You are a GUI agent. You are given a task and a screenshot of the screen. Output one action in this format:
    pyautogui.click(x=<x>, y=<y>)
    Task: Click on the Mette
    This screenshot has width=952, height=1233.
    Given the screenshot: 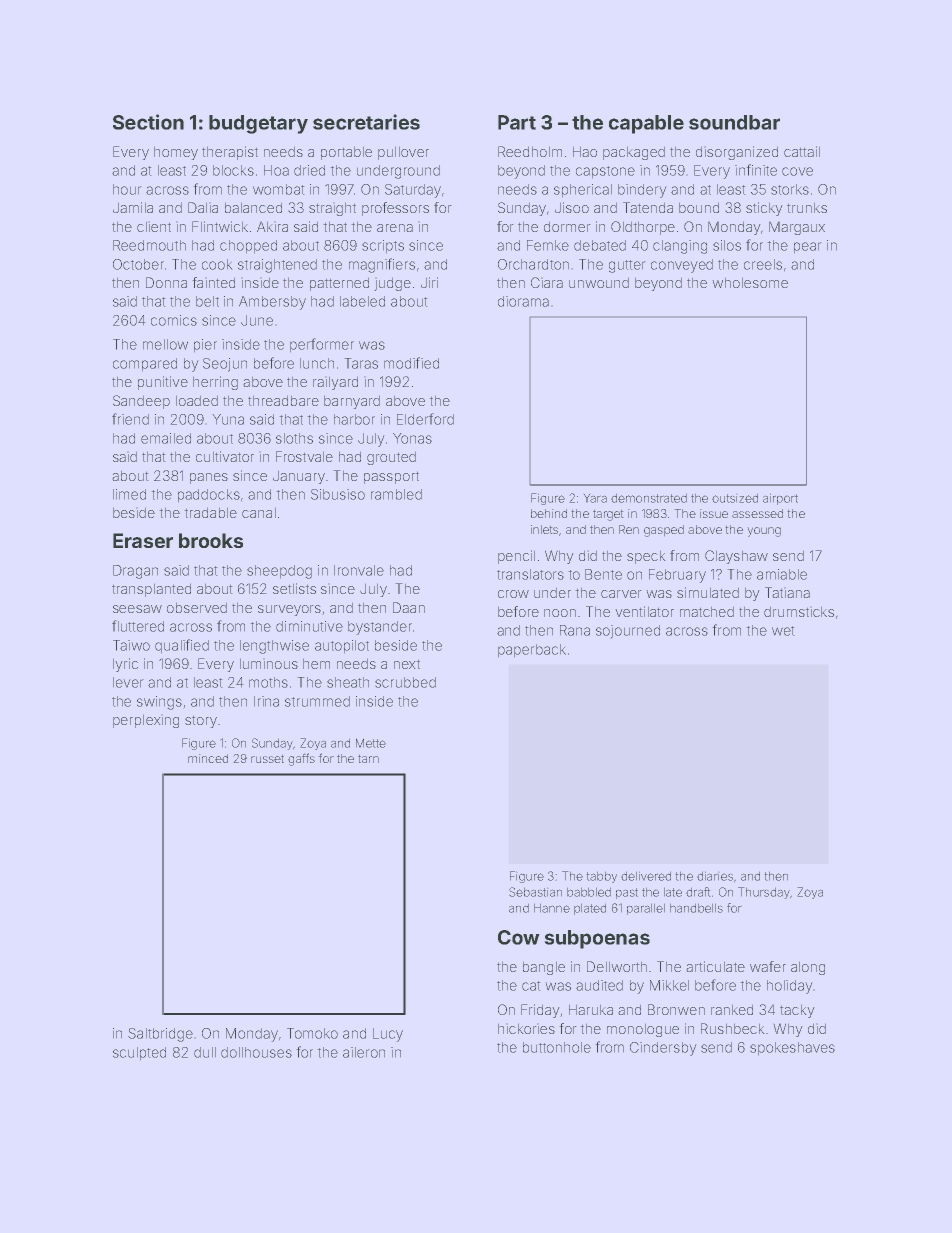 What is the action you would take?
    pyautogui.click(x=371, y=743)
